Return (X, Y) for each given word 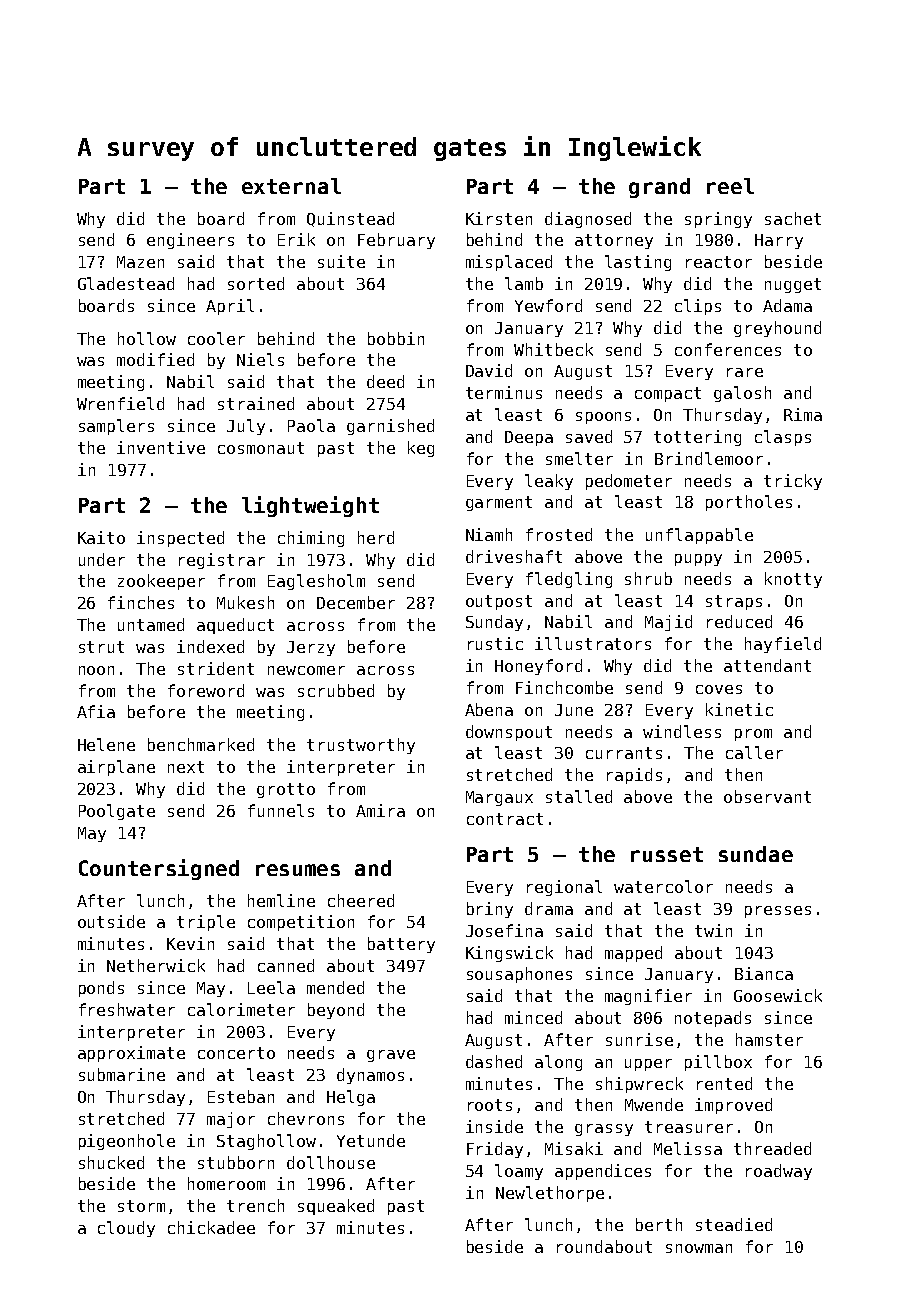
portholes (749, 503)
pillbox (718, 1063)
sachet (793, 218)
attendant (767, 665)
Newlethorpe (550, 1194)
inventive (161, 447)
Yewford (548, 305)
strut (101, 647)
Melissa (688, 1148)
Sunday (494, 623)
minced (533, 1017)
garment (499, 503)
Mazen (140, 262)
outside (111, 921)
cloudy (126, 1229)
